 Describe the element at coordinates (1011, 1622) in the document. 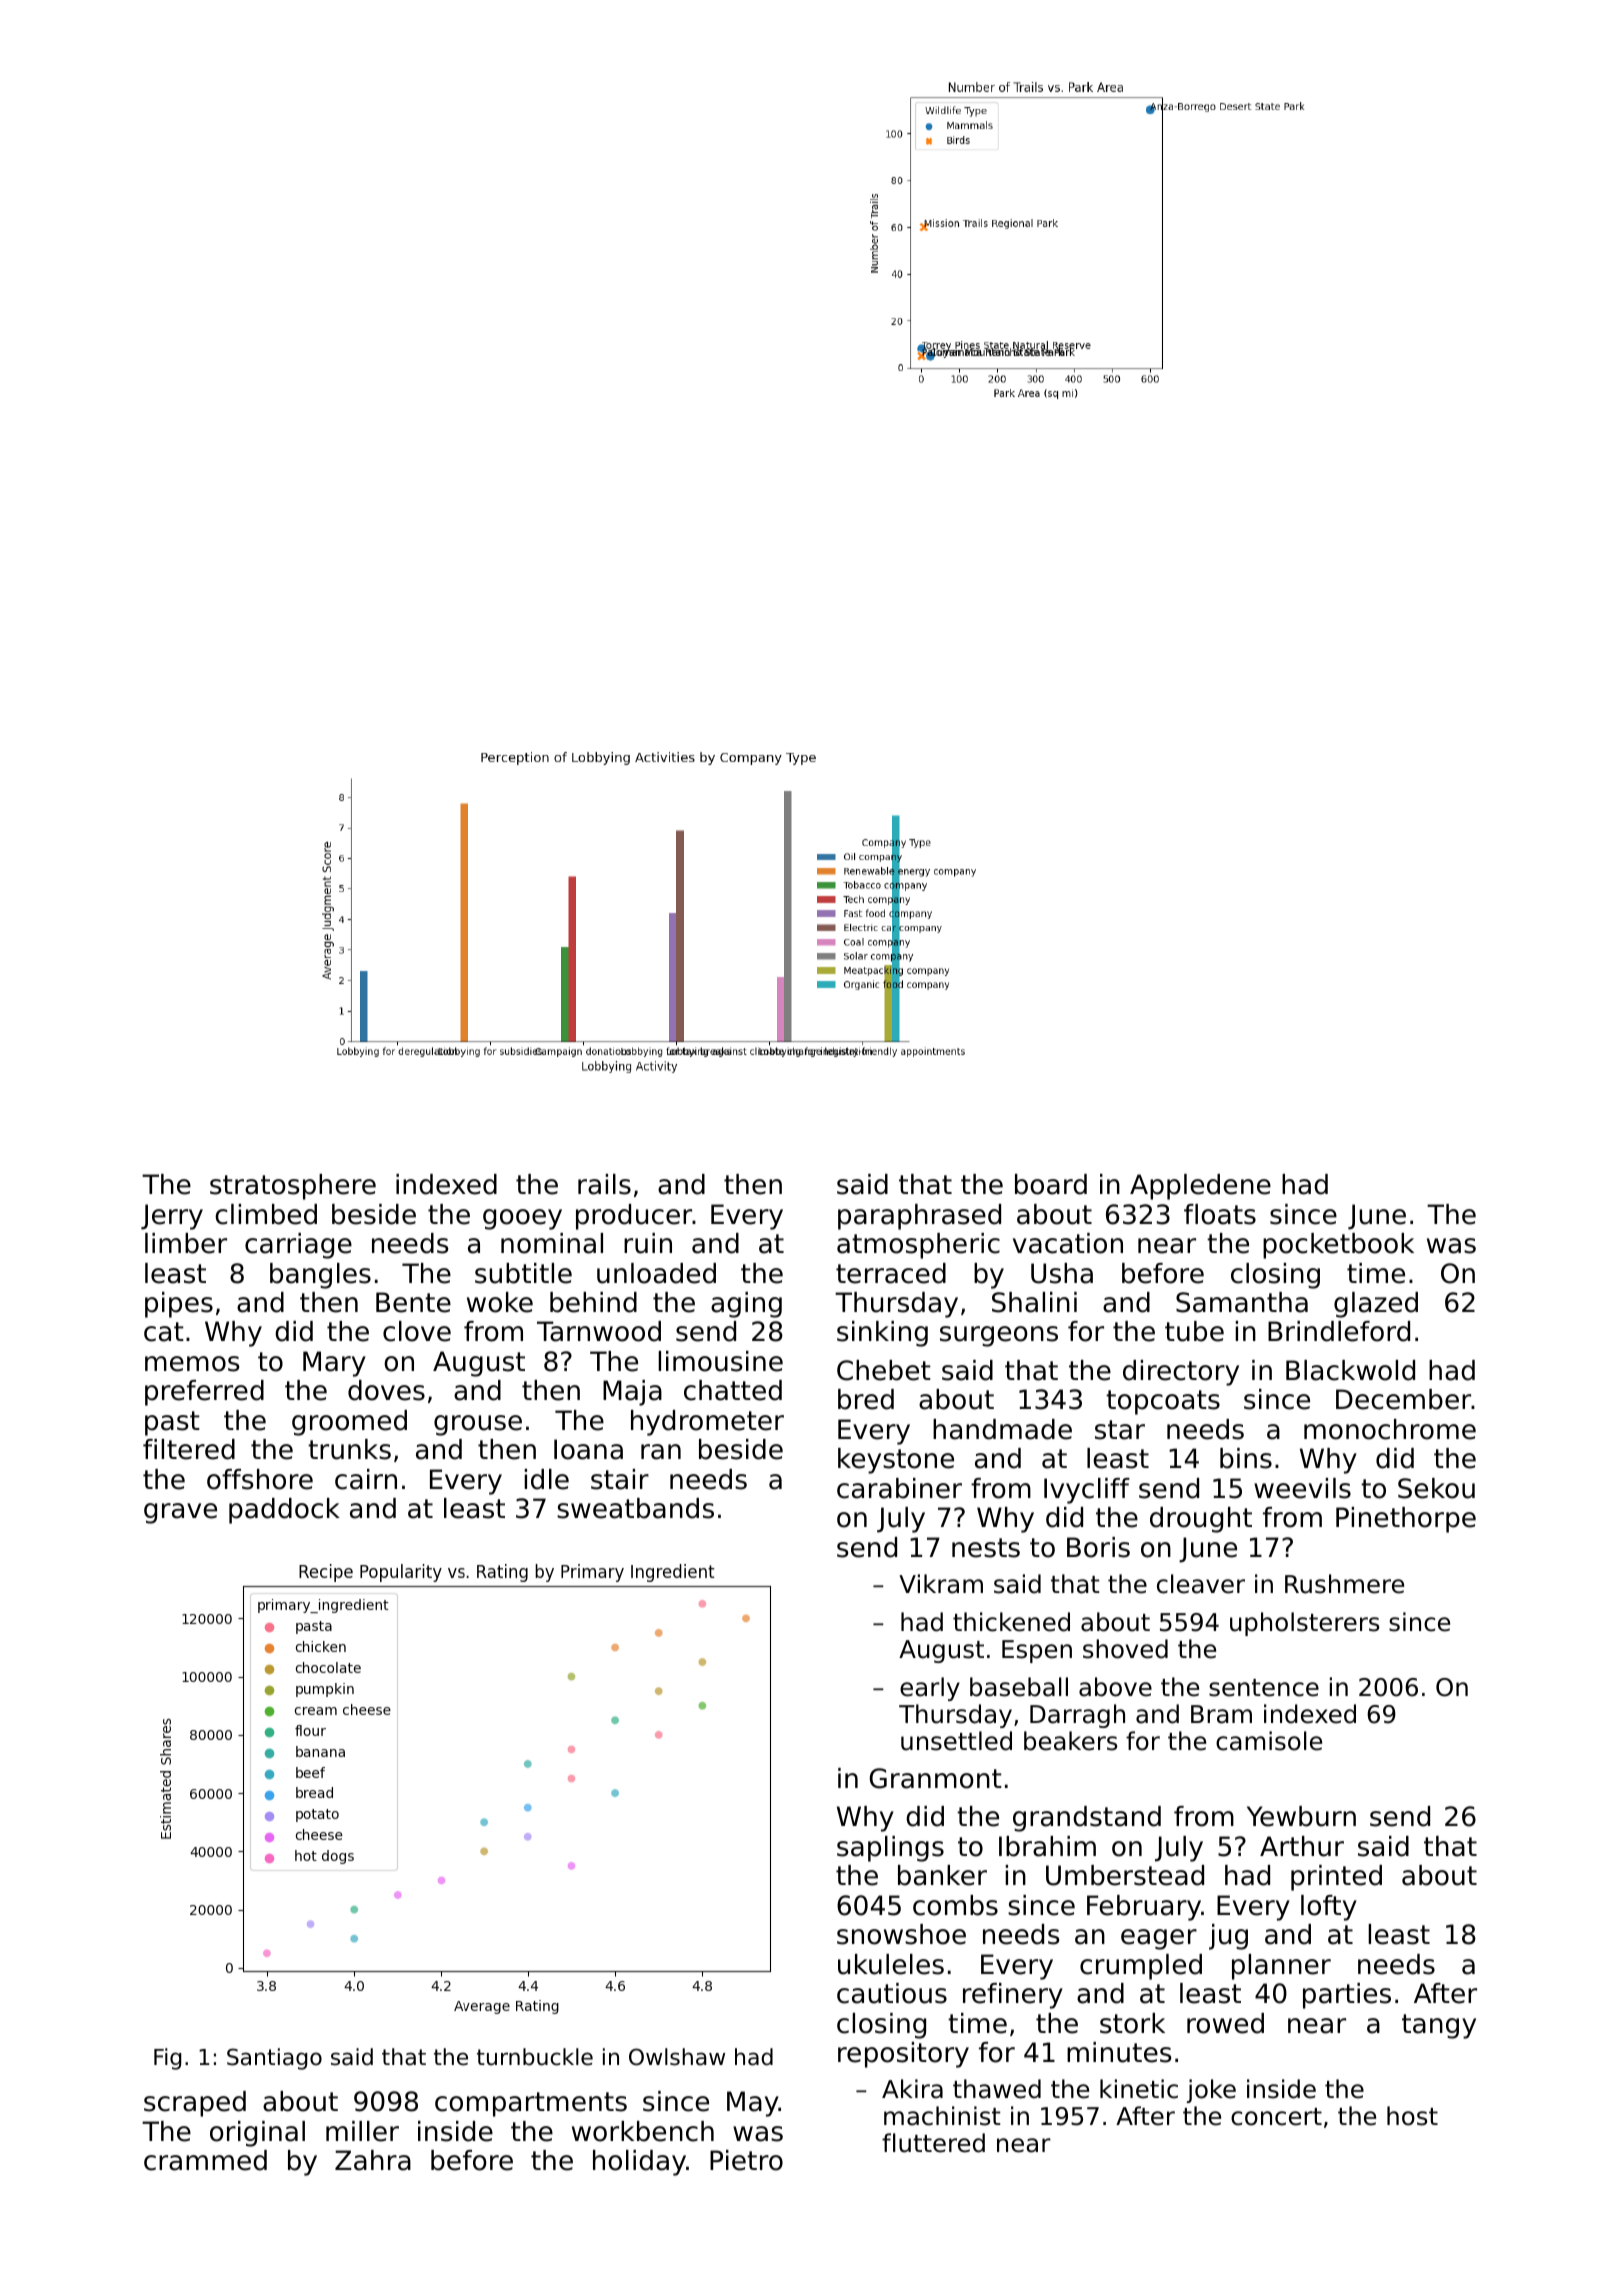

I see `thickened` at that location.
